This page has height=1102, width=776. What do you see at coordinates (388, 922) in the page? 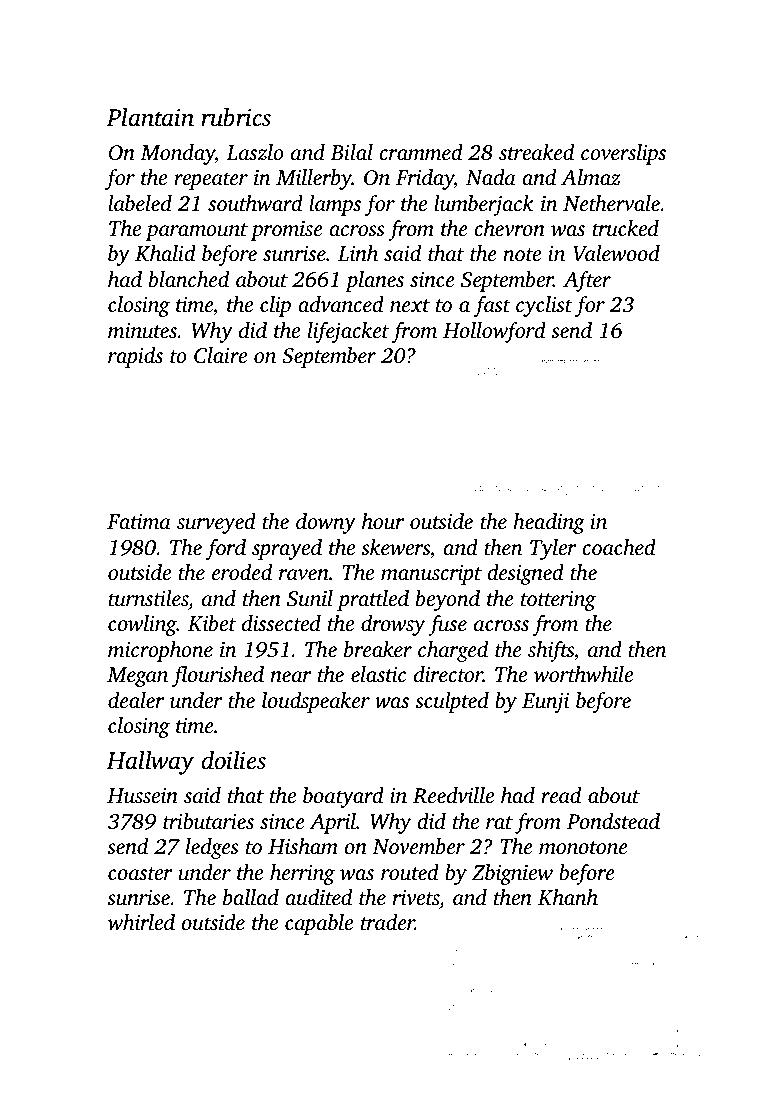
I see `trader` at bounding box center [388, 922].
